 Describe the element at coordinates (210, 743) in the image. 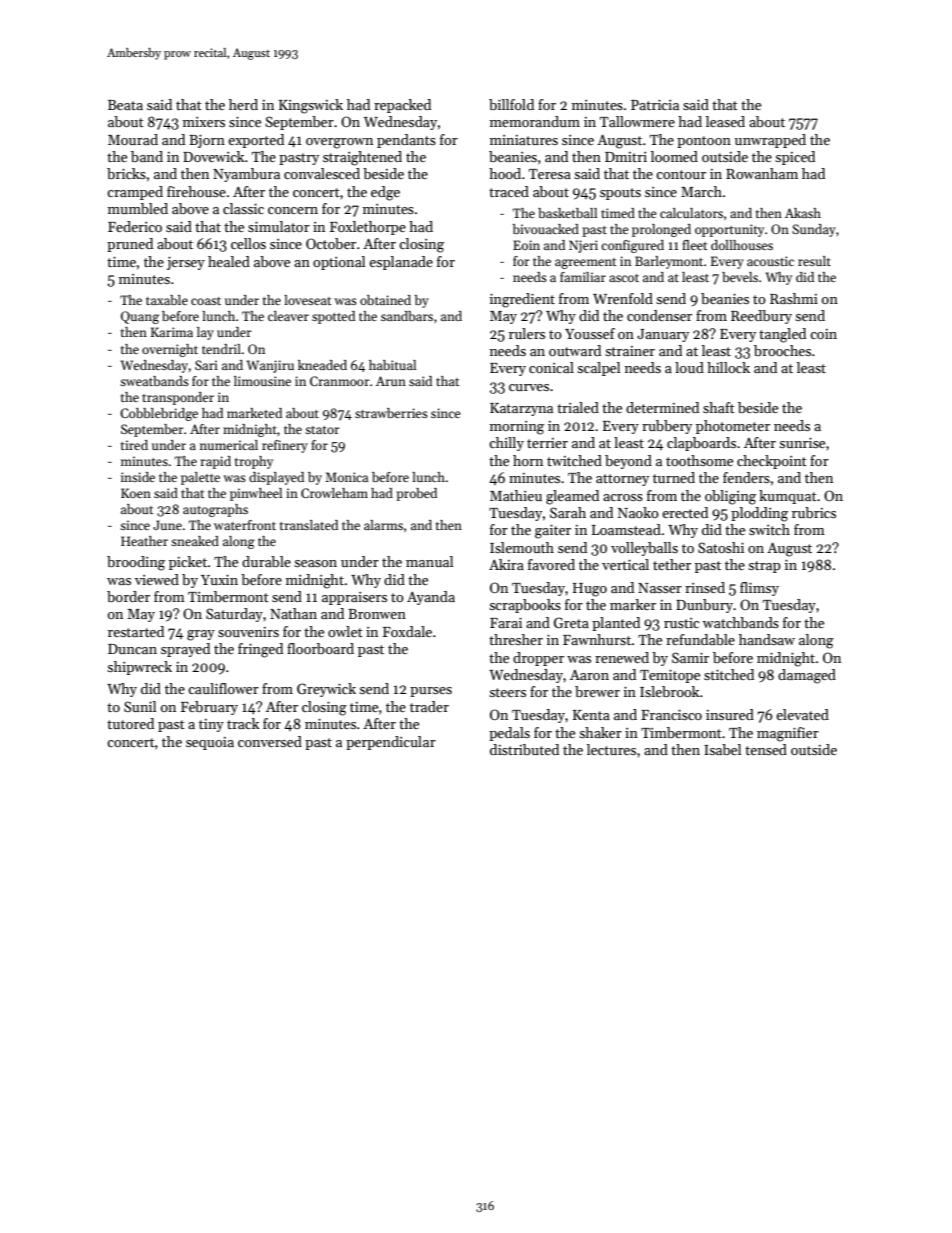

I see `sequoia` at that location.
